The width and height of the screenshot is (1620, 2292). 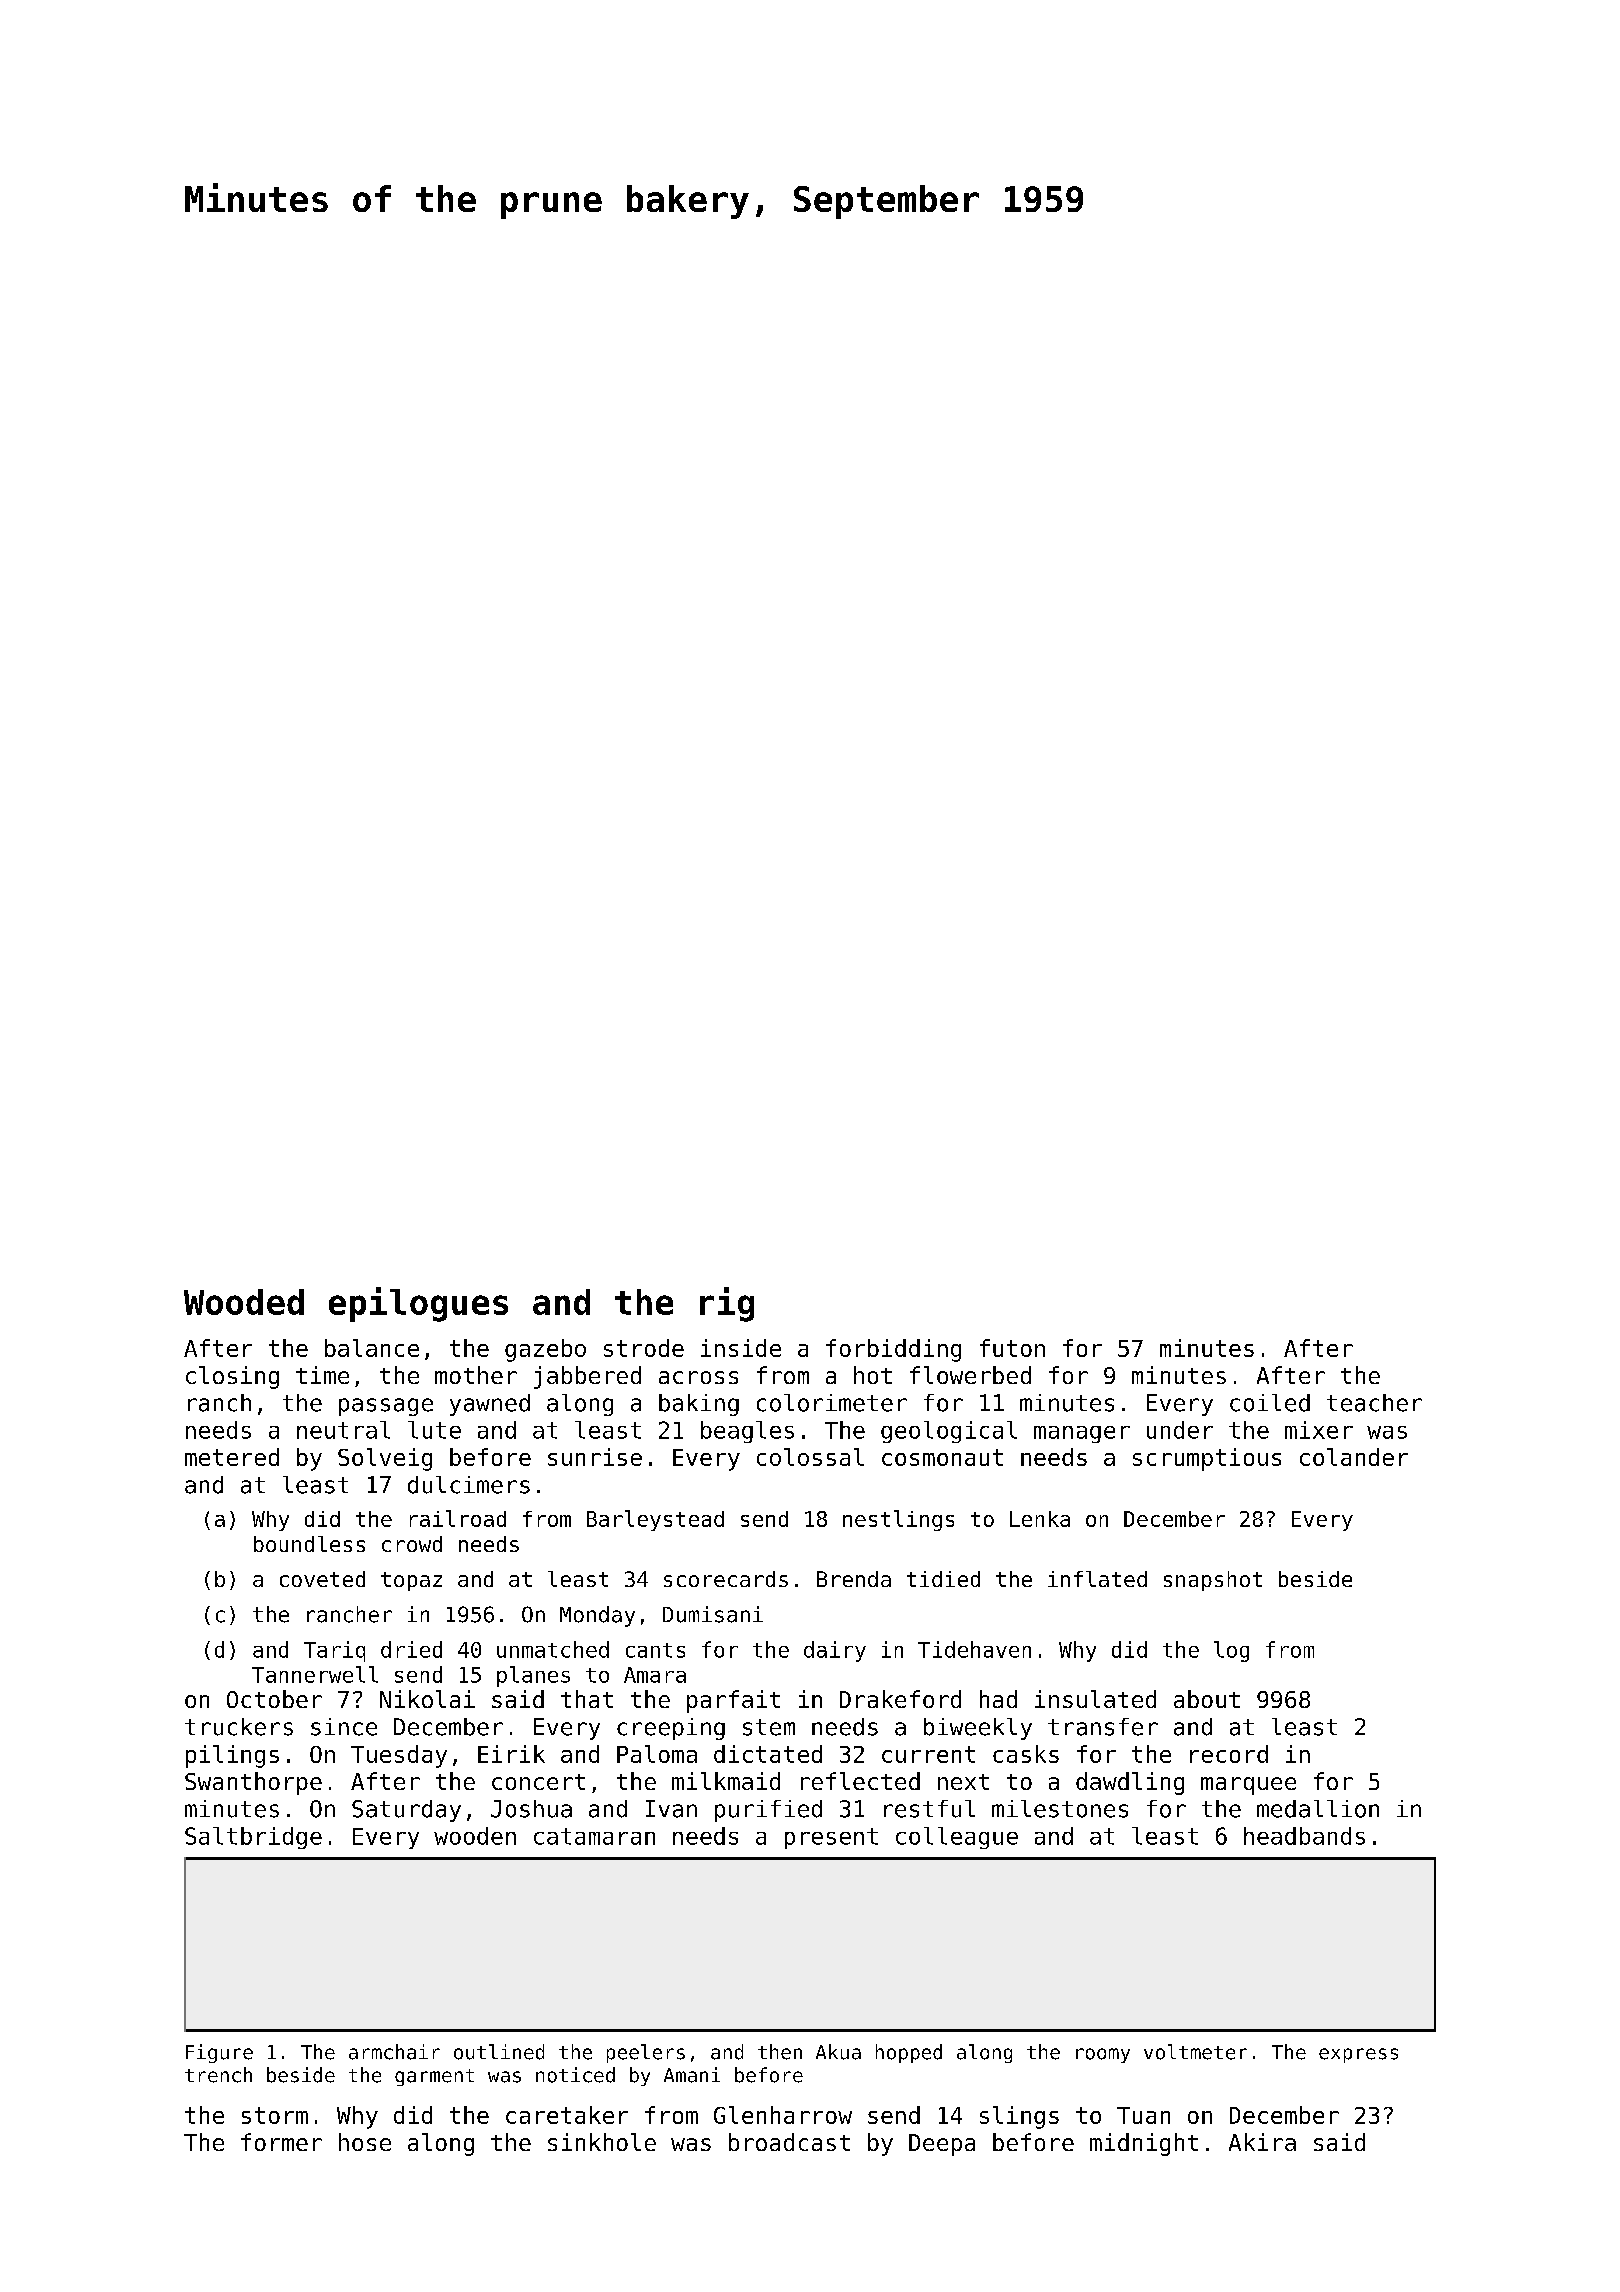 I want to click on colorimeter, so click(x=832, y=1403).
